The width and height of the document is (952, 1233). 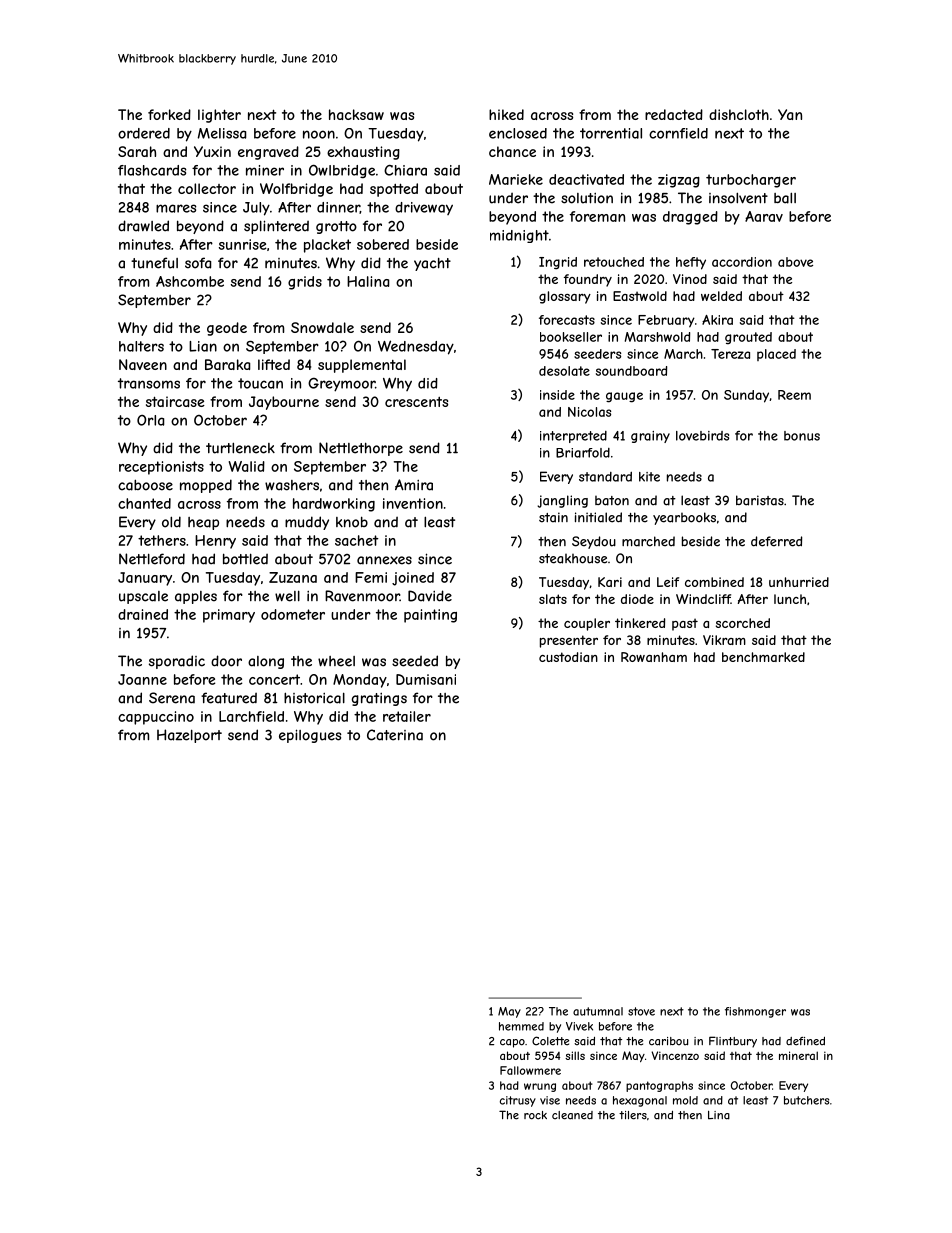 I want to click on rock, so click(x=535, y=1115).
